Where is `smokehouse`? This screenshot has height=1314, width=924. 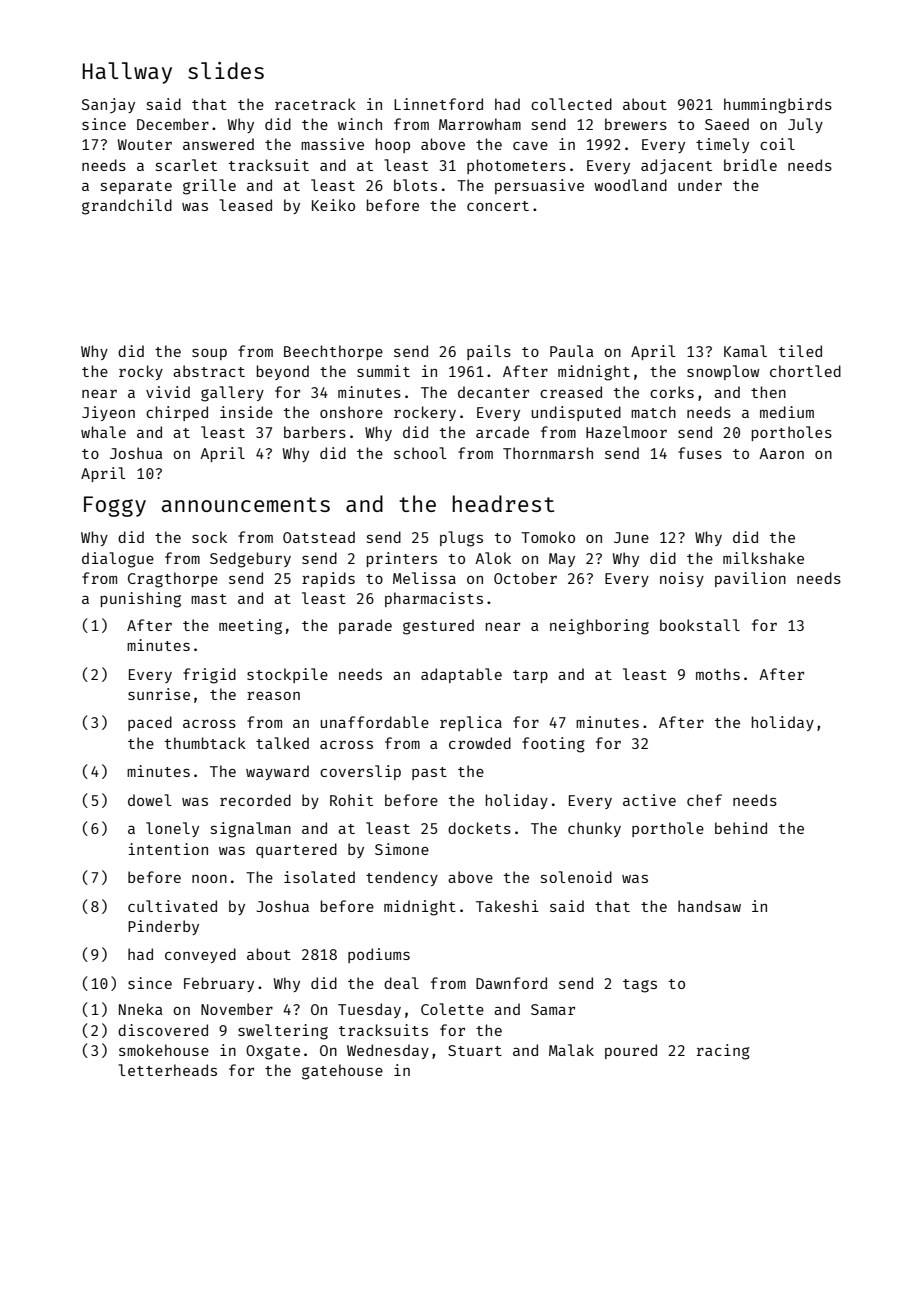 smokehouse is located at coordinates (164, 1050).
